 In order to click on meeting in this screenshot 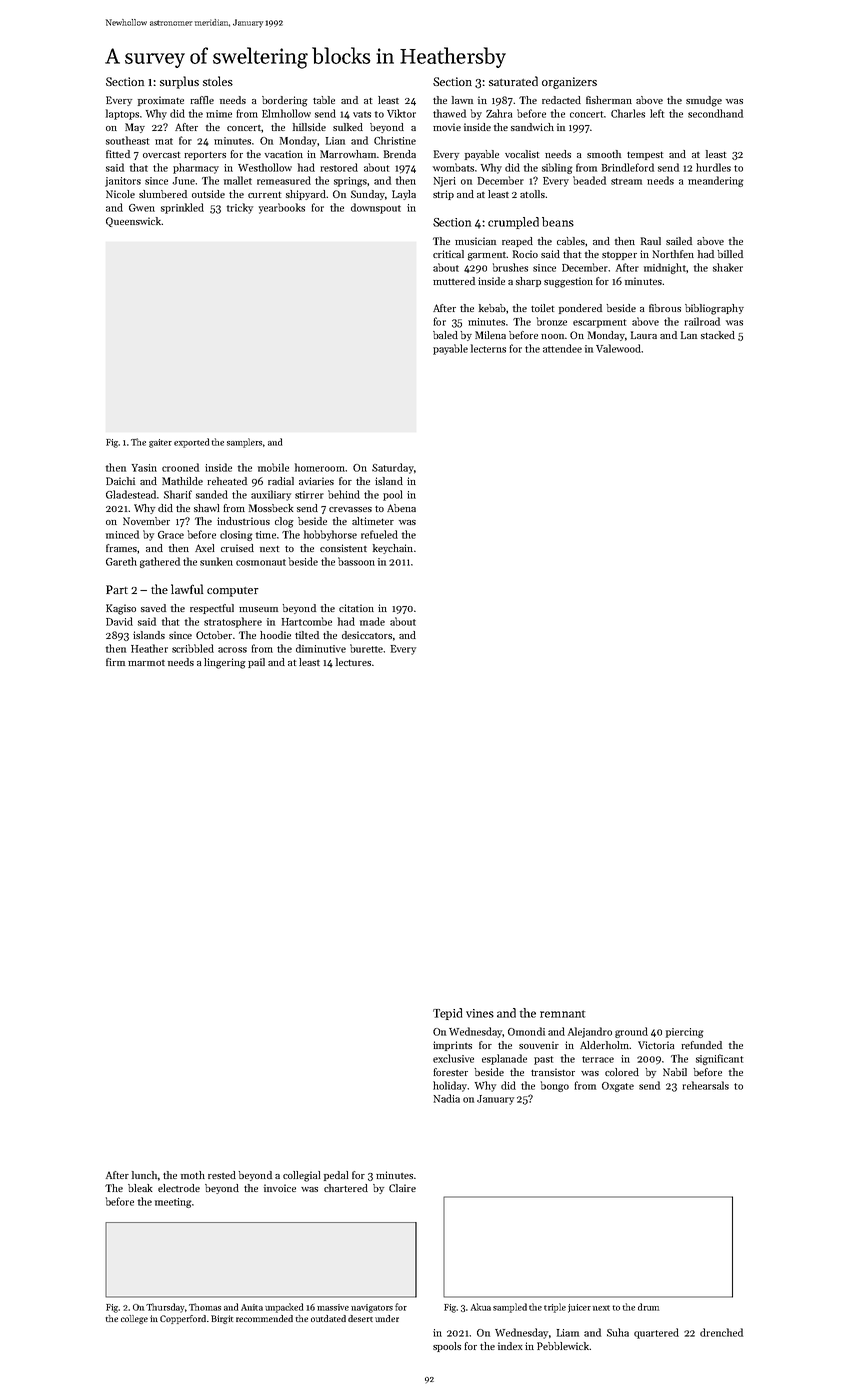, I will do `click(173, 1203)`.
